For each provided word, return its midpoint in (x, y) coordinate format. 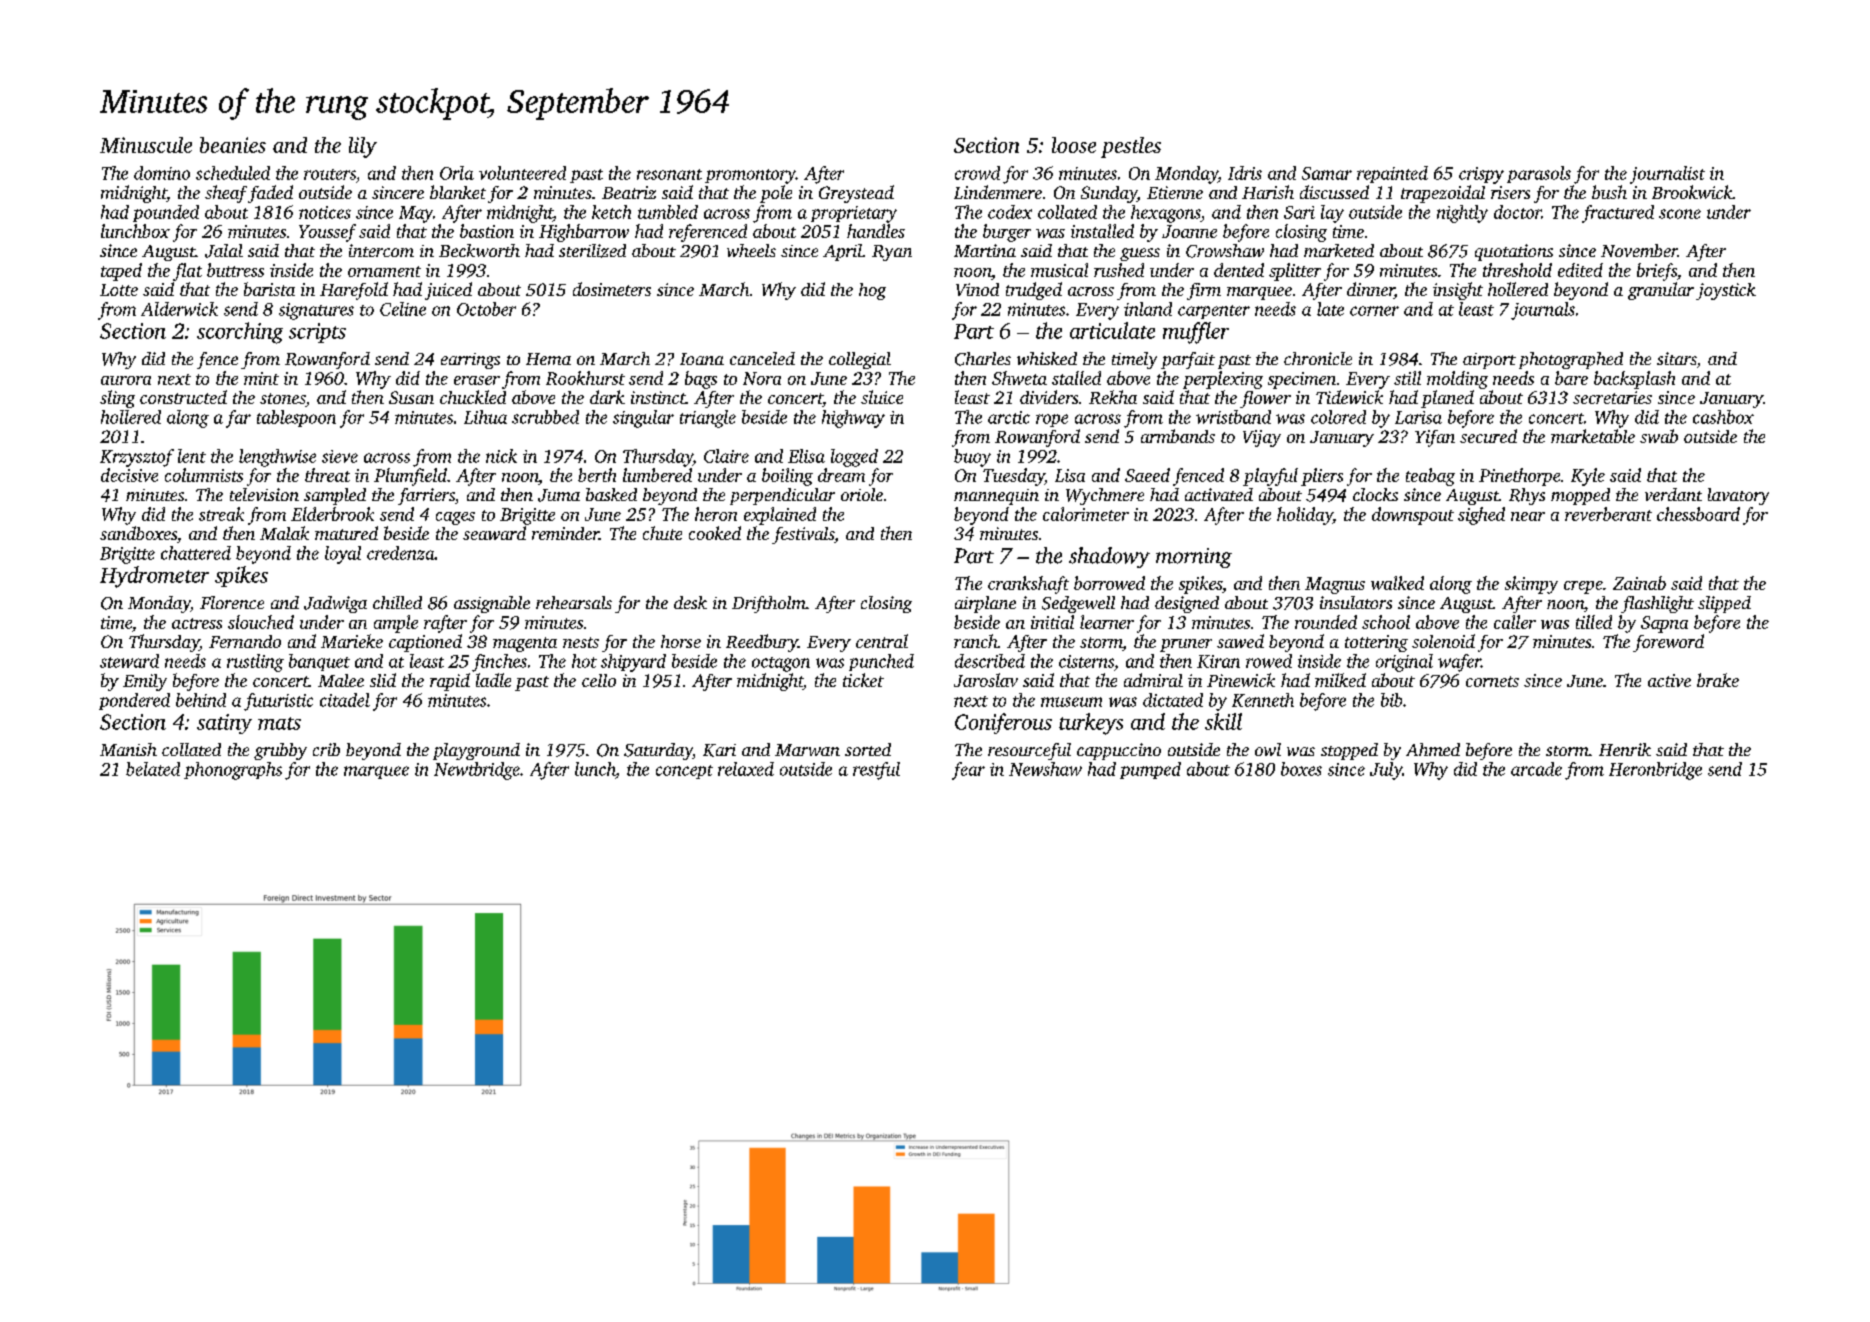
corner (1374, 311)
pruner (1186, 645)
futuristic (278, 702)
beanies (233, 145)
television (264, 494)
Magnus (1335, 585)
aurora (126, 380)
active (1669, 680)
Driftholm (769, 604)
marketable (1593, 436)
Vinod (977, 289)
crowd (977, 173)
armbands (1178, 436)
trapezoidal (1443, 194)
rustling (255, 663)
